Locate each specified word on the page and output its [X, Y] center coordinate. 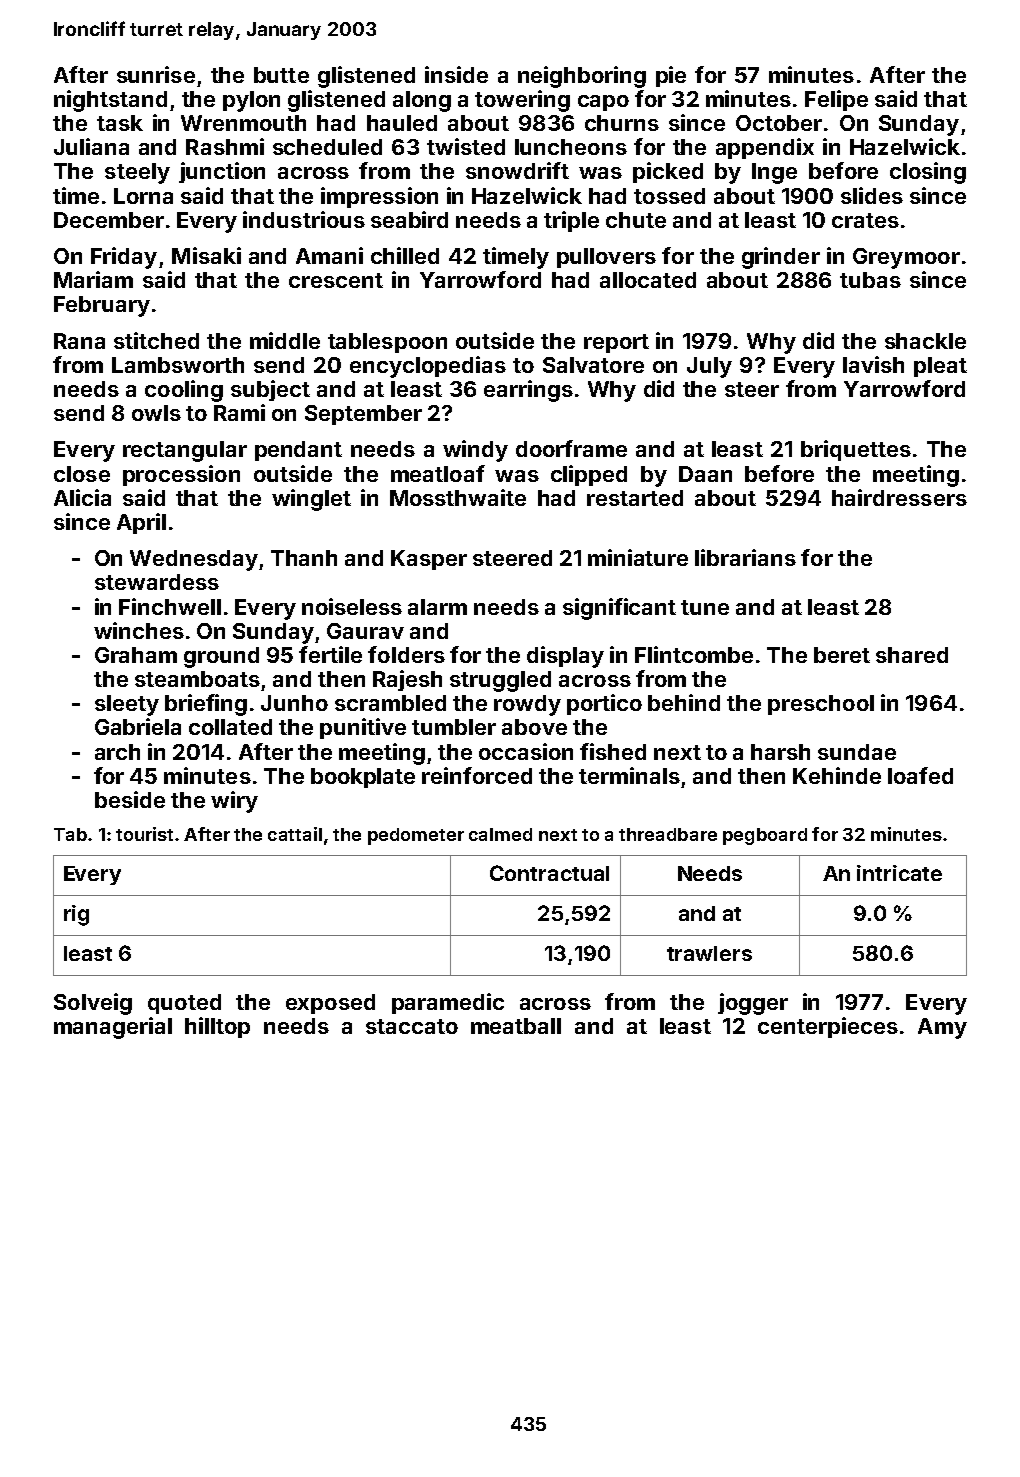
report [616, 343]
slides [872, 195]
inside [456, 74]
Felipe [836, 100]
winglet [311, 500]
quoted [184, 1004]
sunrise [156, 74]
